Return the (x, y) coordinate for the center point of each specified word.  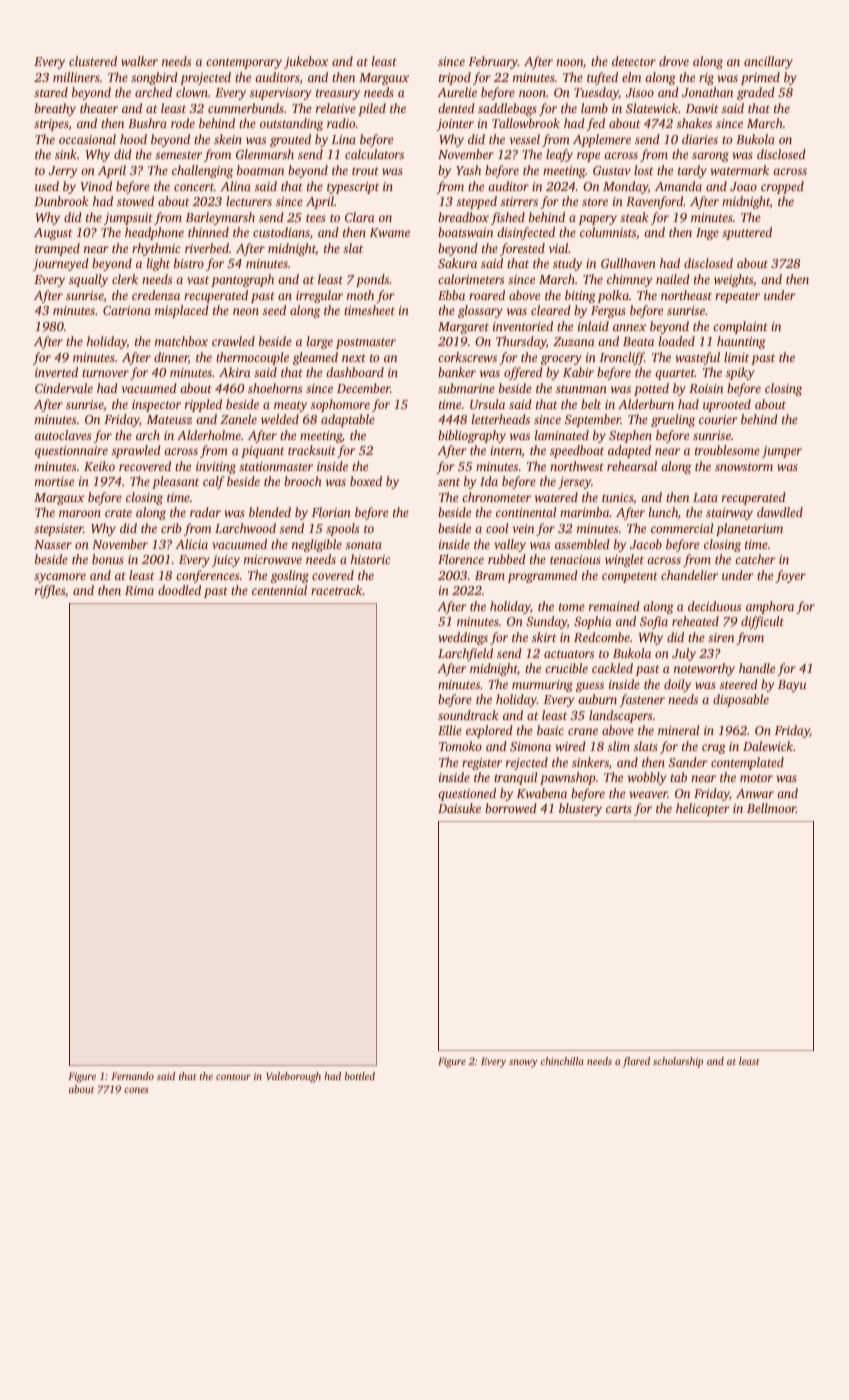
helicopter (703, 809)
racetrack (337, 590)
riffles (50, 591)
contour (233, 1077)
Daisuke (459, 808)
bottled (360, 1076)
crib (171, 528)
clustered (93, 61)
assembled (582, 544)
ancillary (768, 62)
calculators (374, 154)
